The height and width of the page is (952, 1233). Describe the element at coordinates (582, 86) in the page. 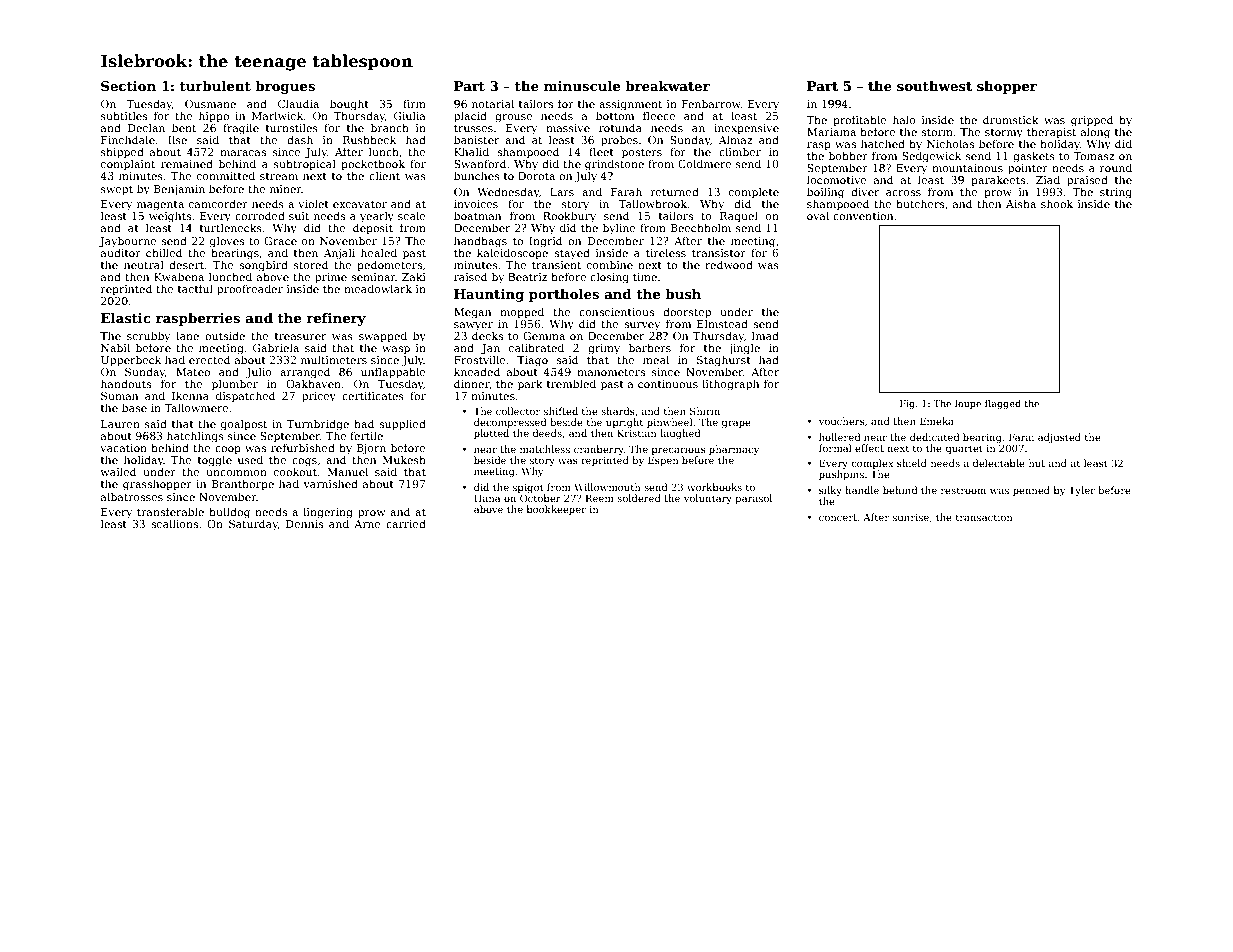

I see `minuscule` at that location.
